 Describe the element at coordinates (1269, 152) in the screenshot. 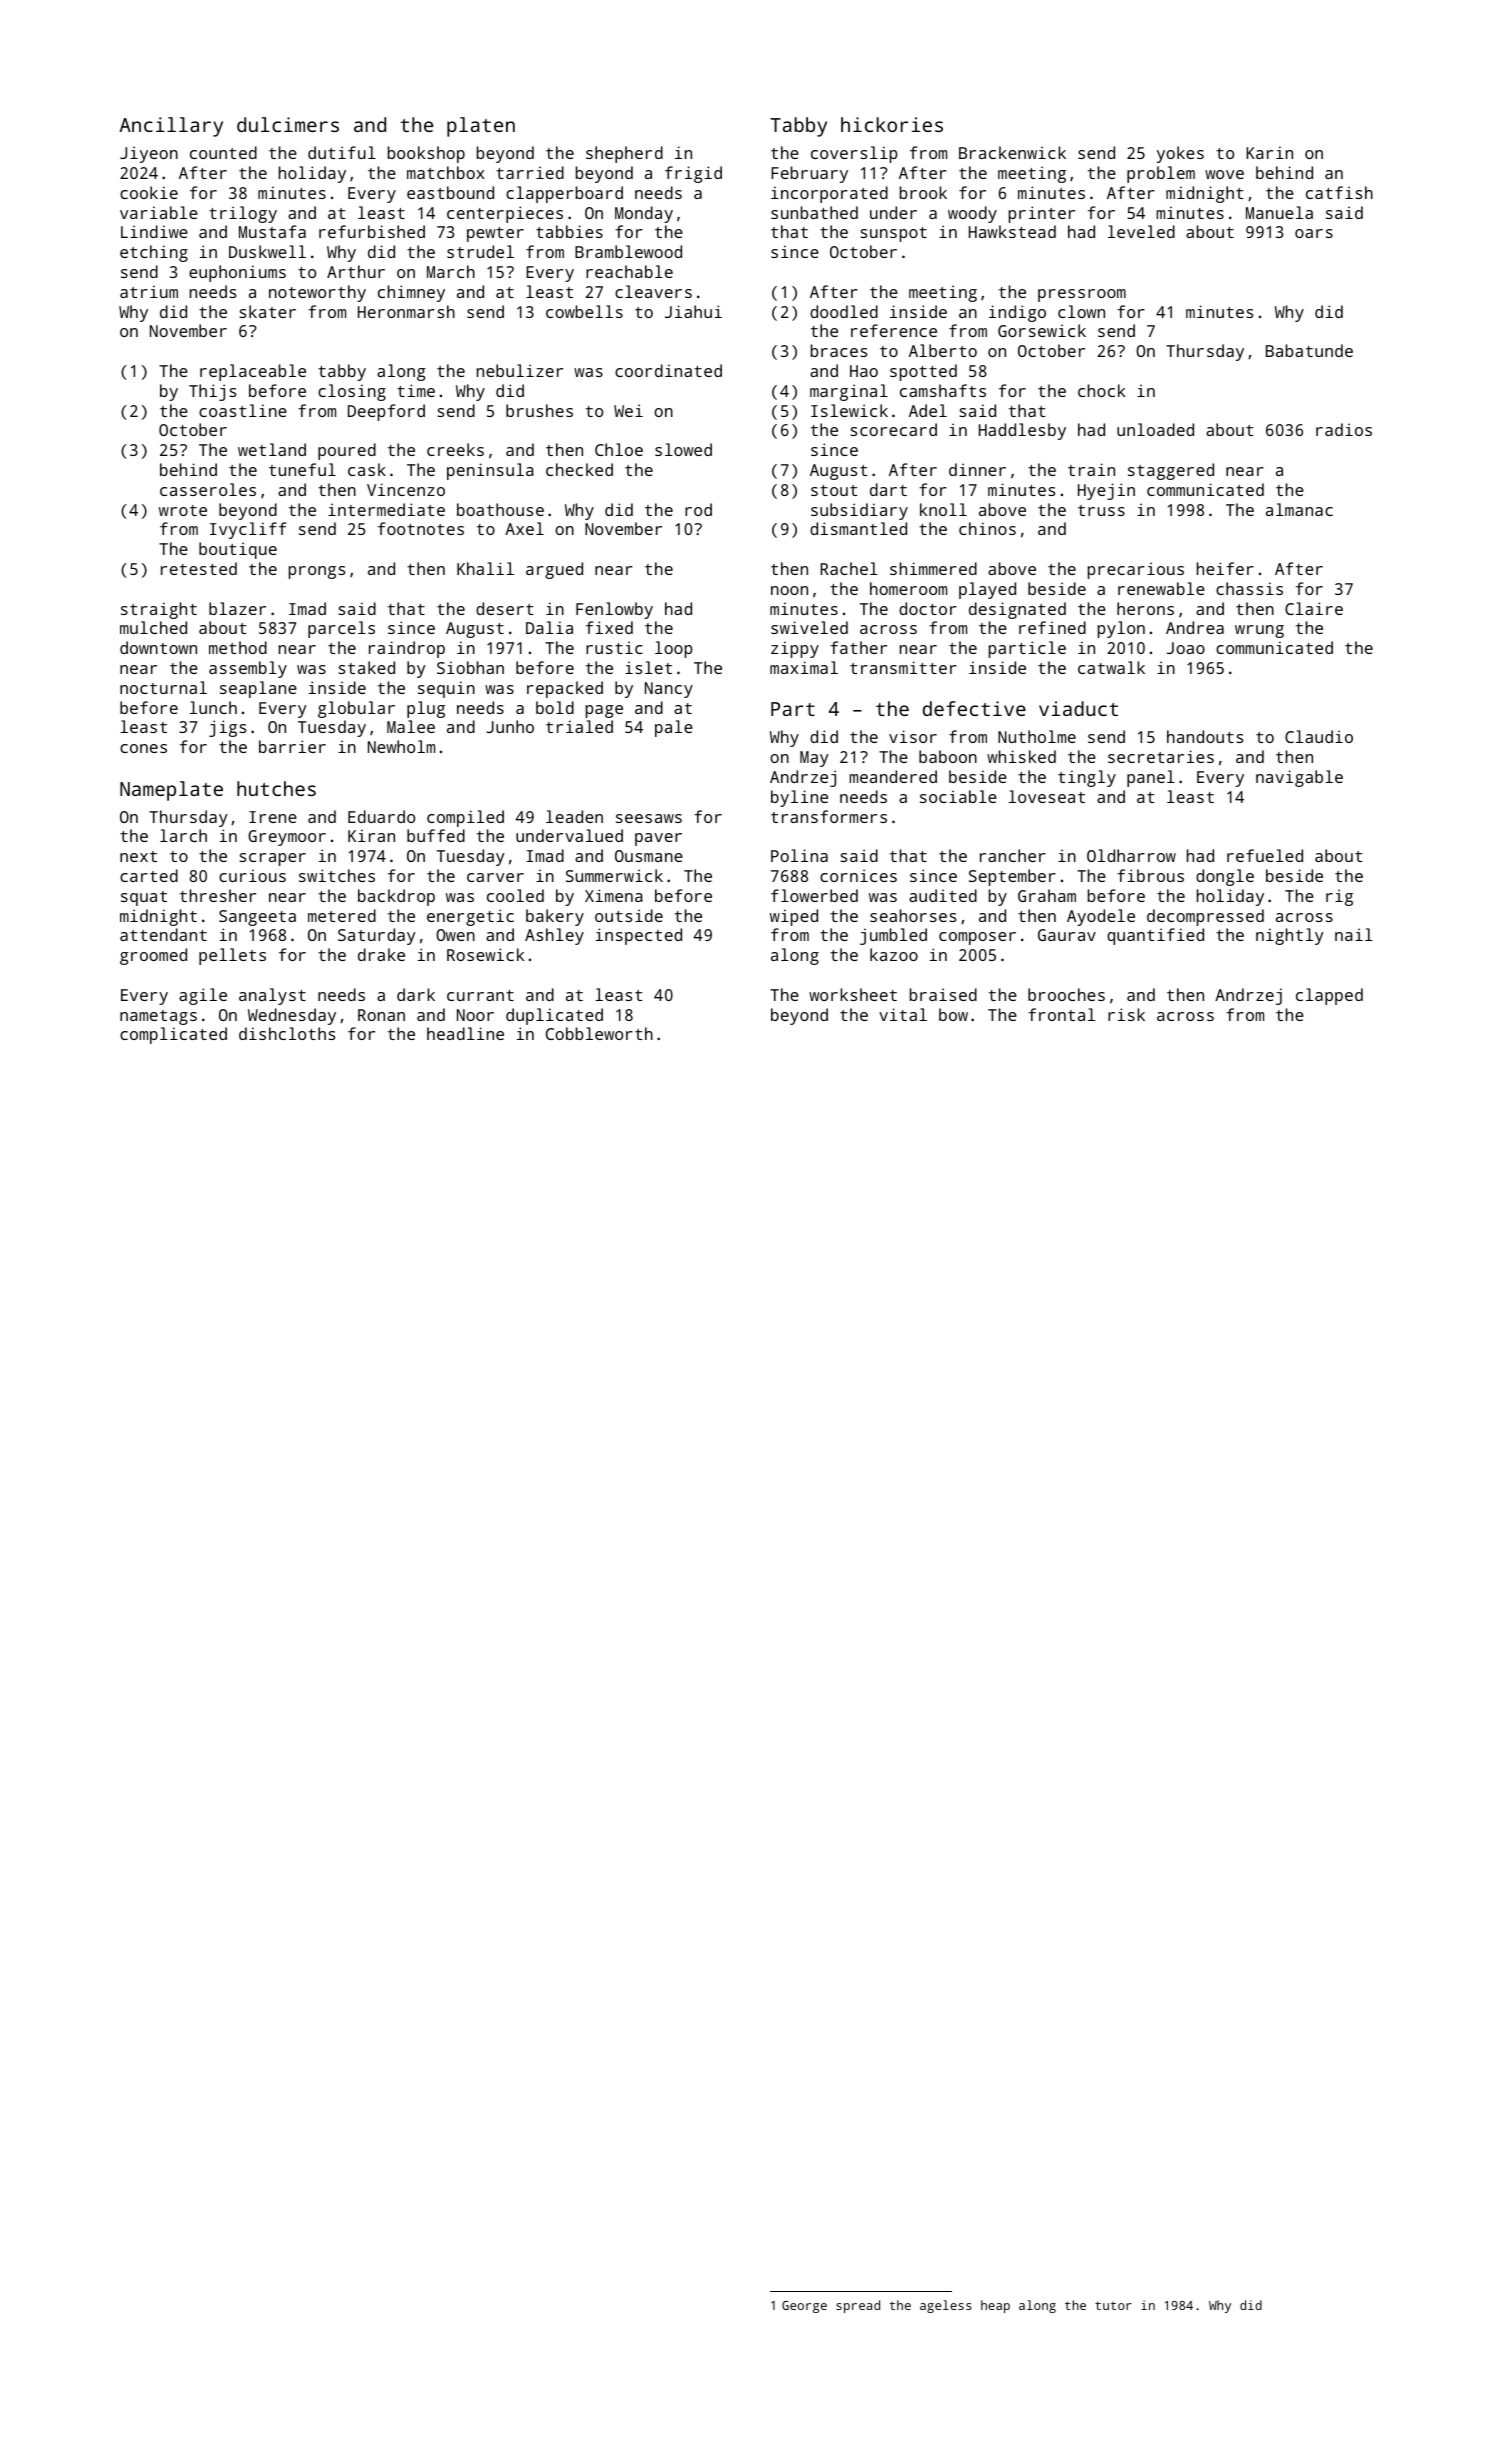

I see `Karin` at that location.
